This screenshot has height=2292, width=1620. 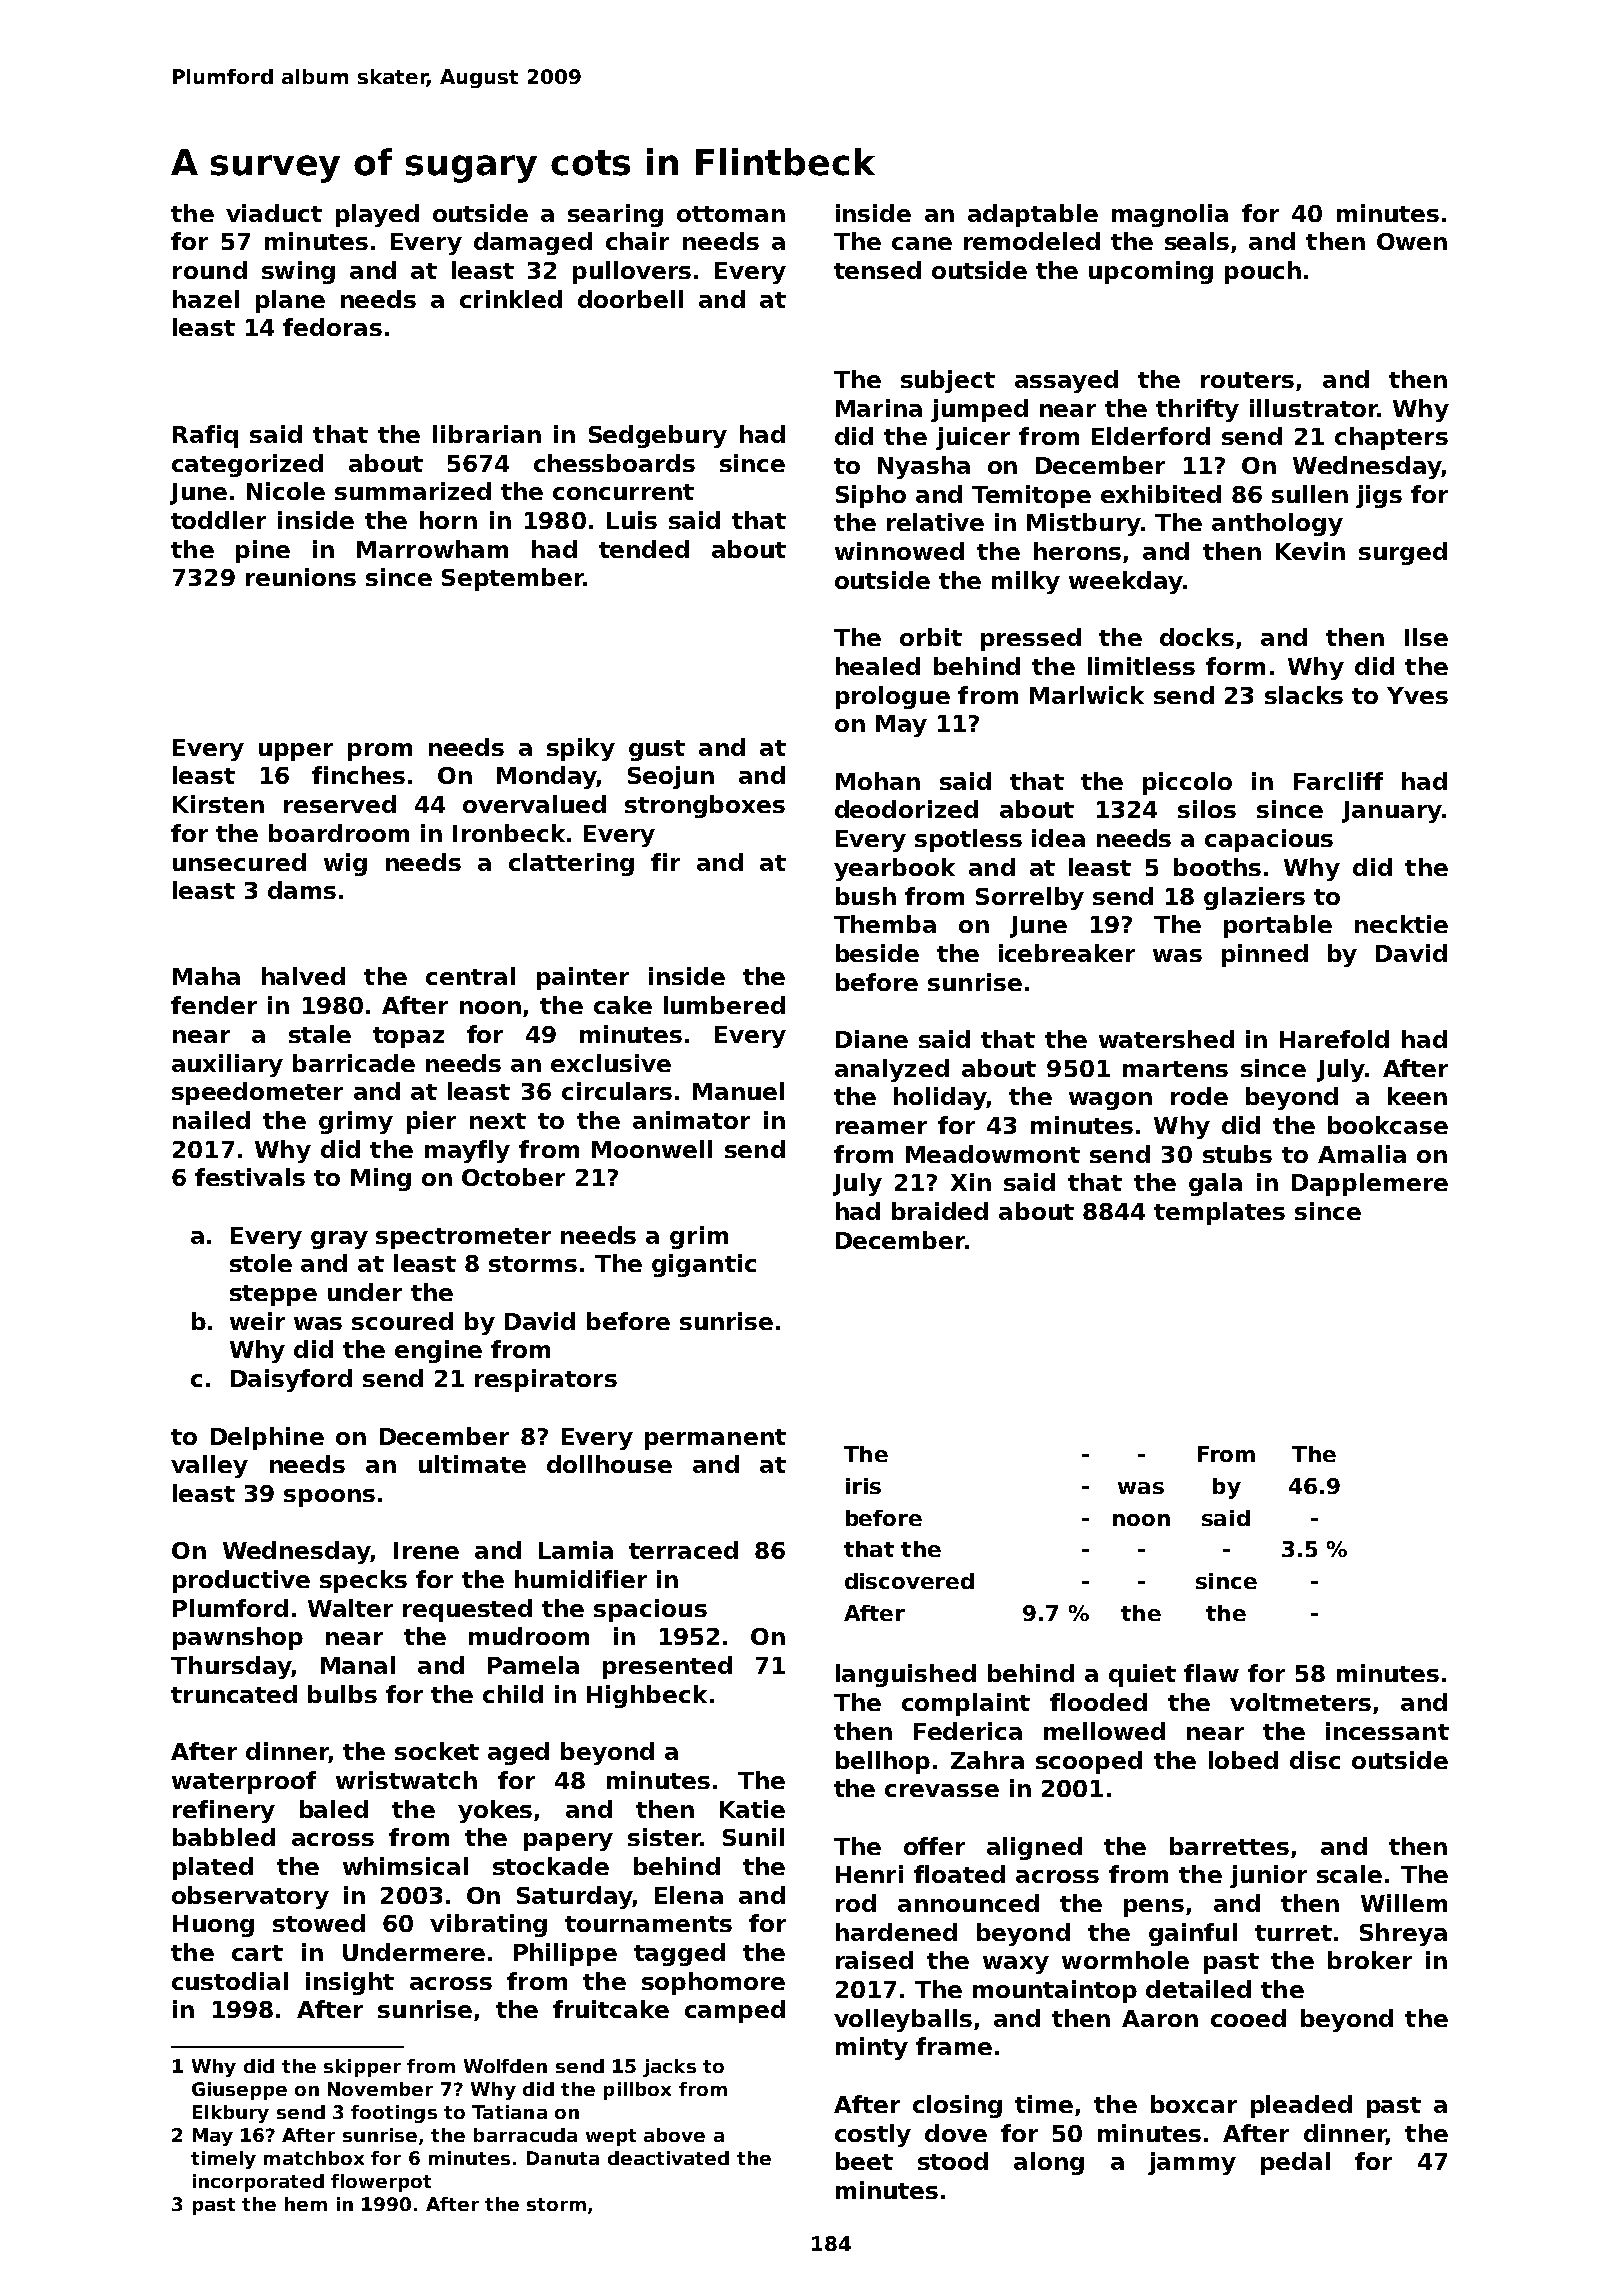 I want to click on Elkbury, so click(x=231, y=2114).
